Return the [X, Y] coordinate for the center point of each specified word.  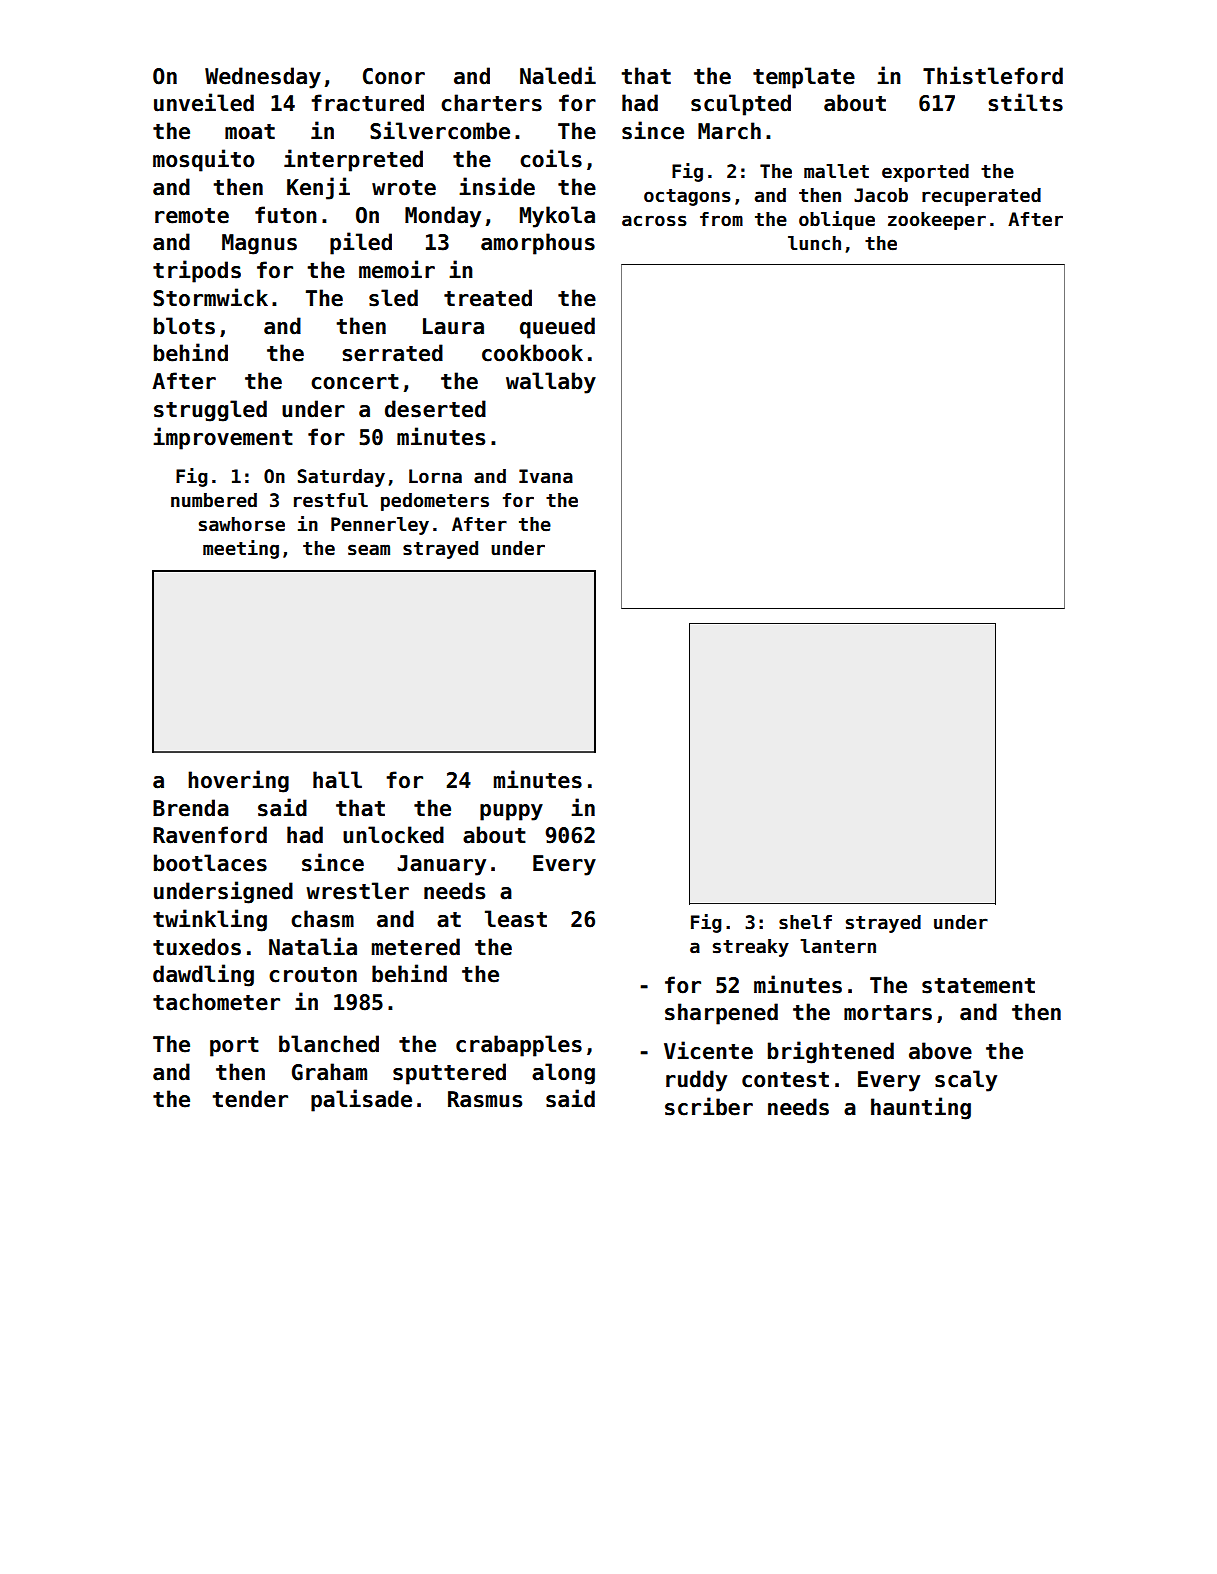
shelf [805, 922]
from [721, 219]
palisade [361, 1100]
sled [393, 298]
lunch [814, 243]
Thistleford [993, 75]
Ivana [546, 476]
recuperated [981, 197]
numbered [214, 500]
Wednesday [263, 78]
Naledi [558, 75]
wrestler [358, 891]
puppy [511, 812]
